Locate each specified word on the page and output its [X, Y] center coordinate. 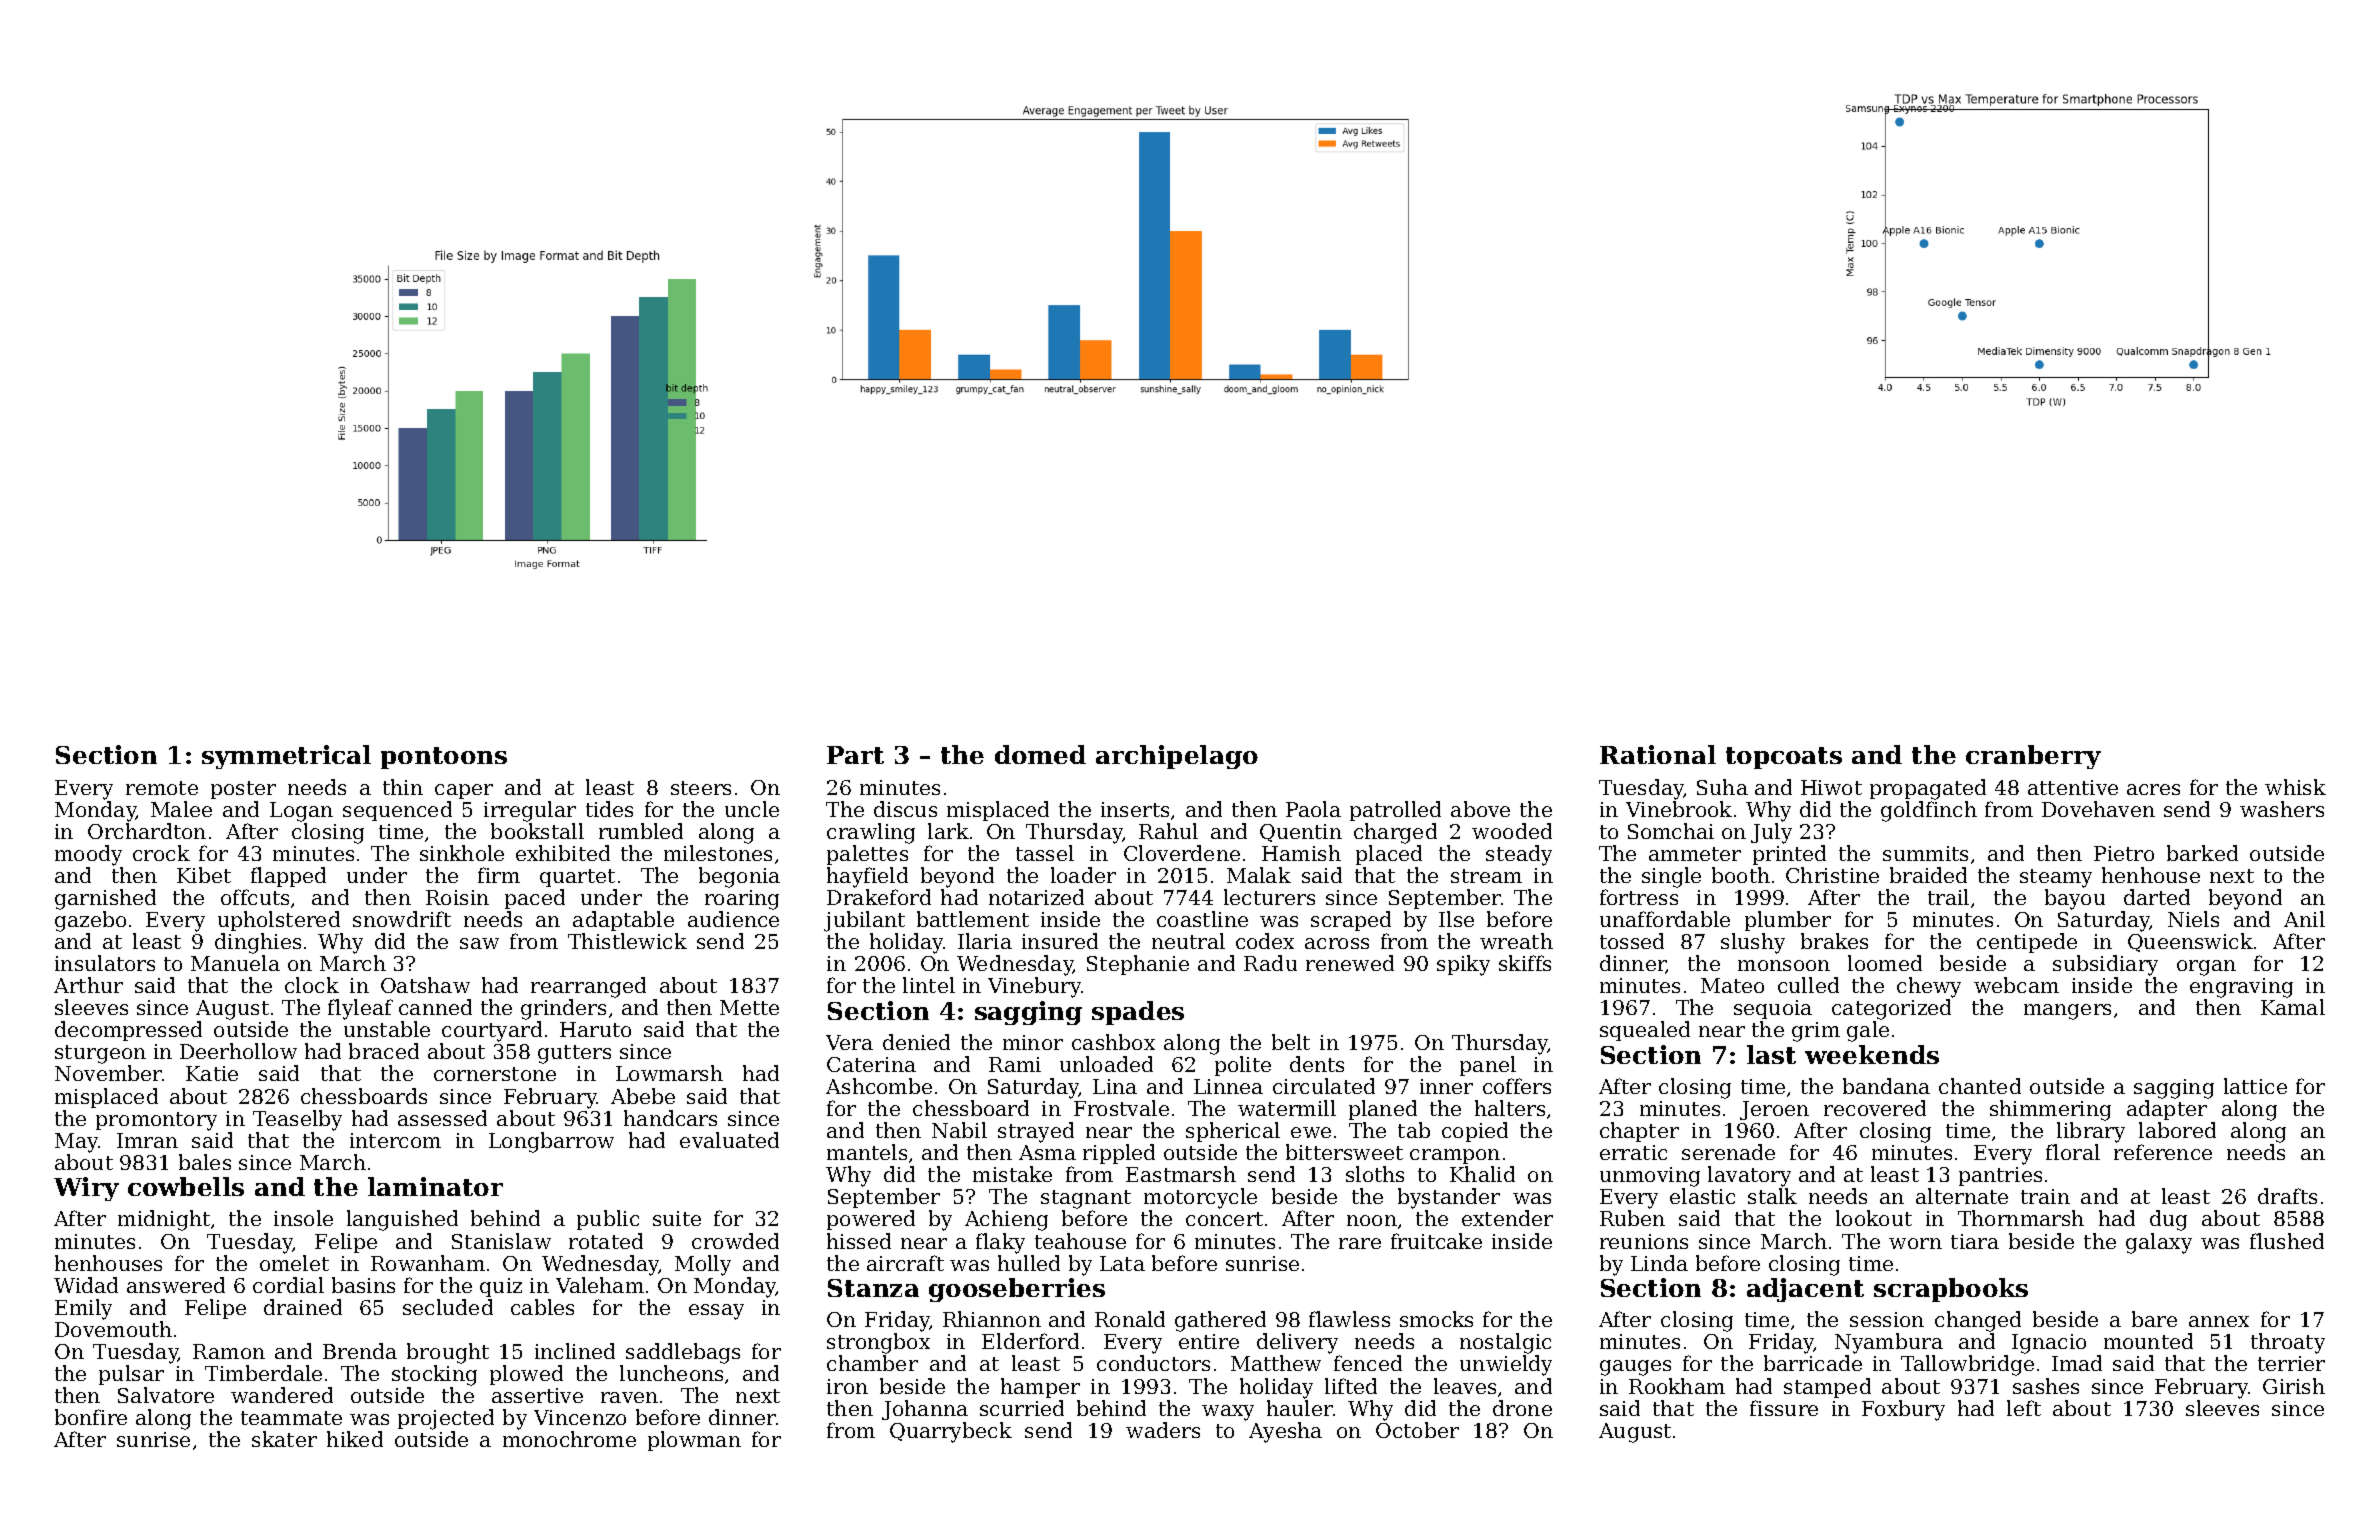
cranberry [2033, 757]
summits [1925, 853]
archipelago [1177, 757]
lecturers [1269, 897]
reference [2163, 1152]
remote [162, 788]
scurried [1022, 1408]
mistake [1012, 1174]
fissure [1784, 1408]
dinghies [258, 943]
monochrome [569, 1439]
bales [205, 1162]
